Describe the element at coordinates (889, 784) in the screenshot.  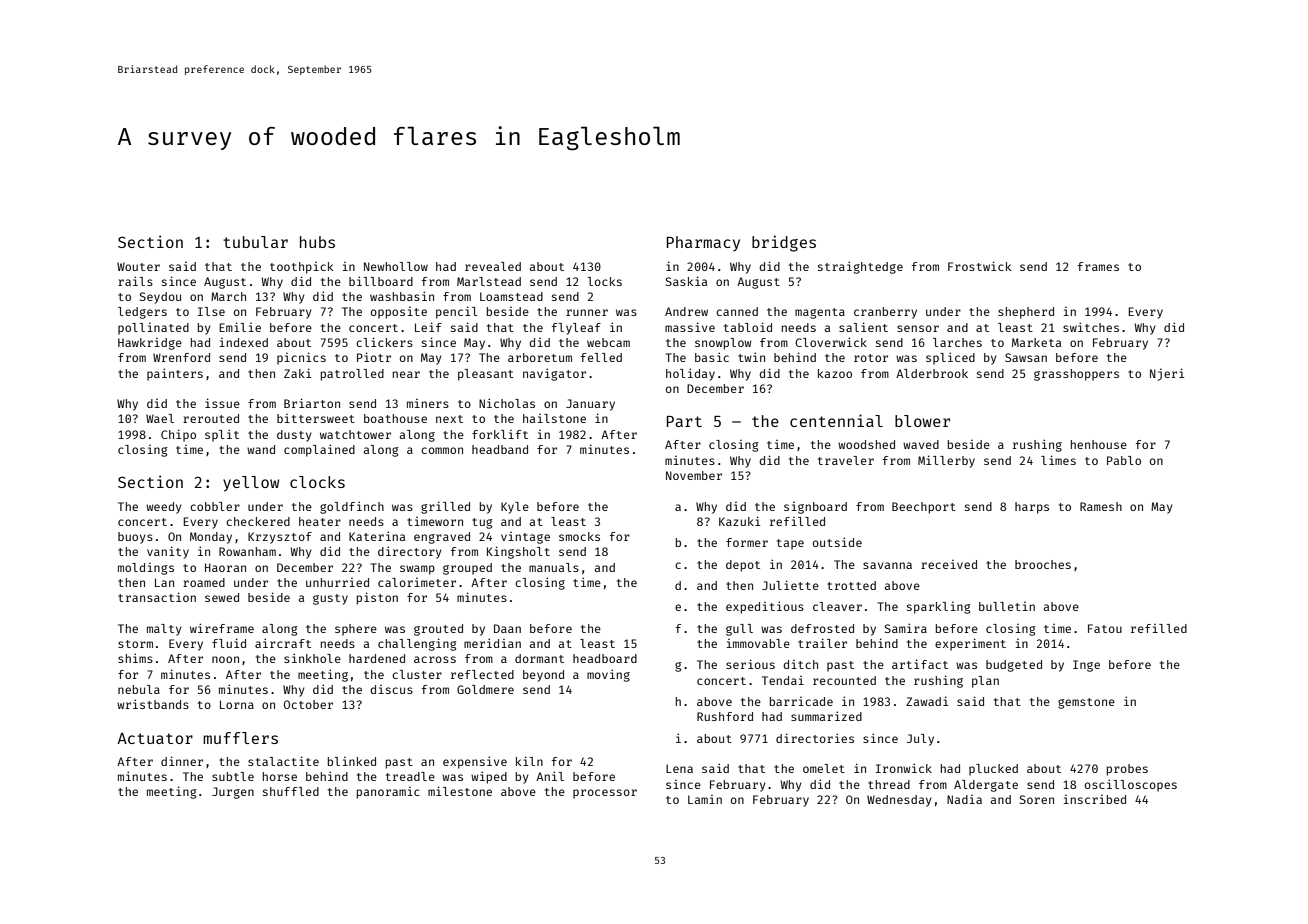
I see `thread` at that location.
